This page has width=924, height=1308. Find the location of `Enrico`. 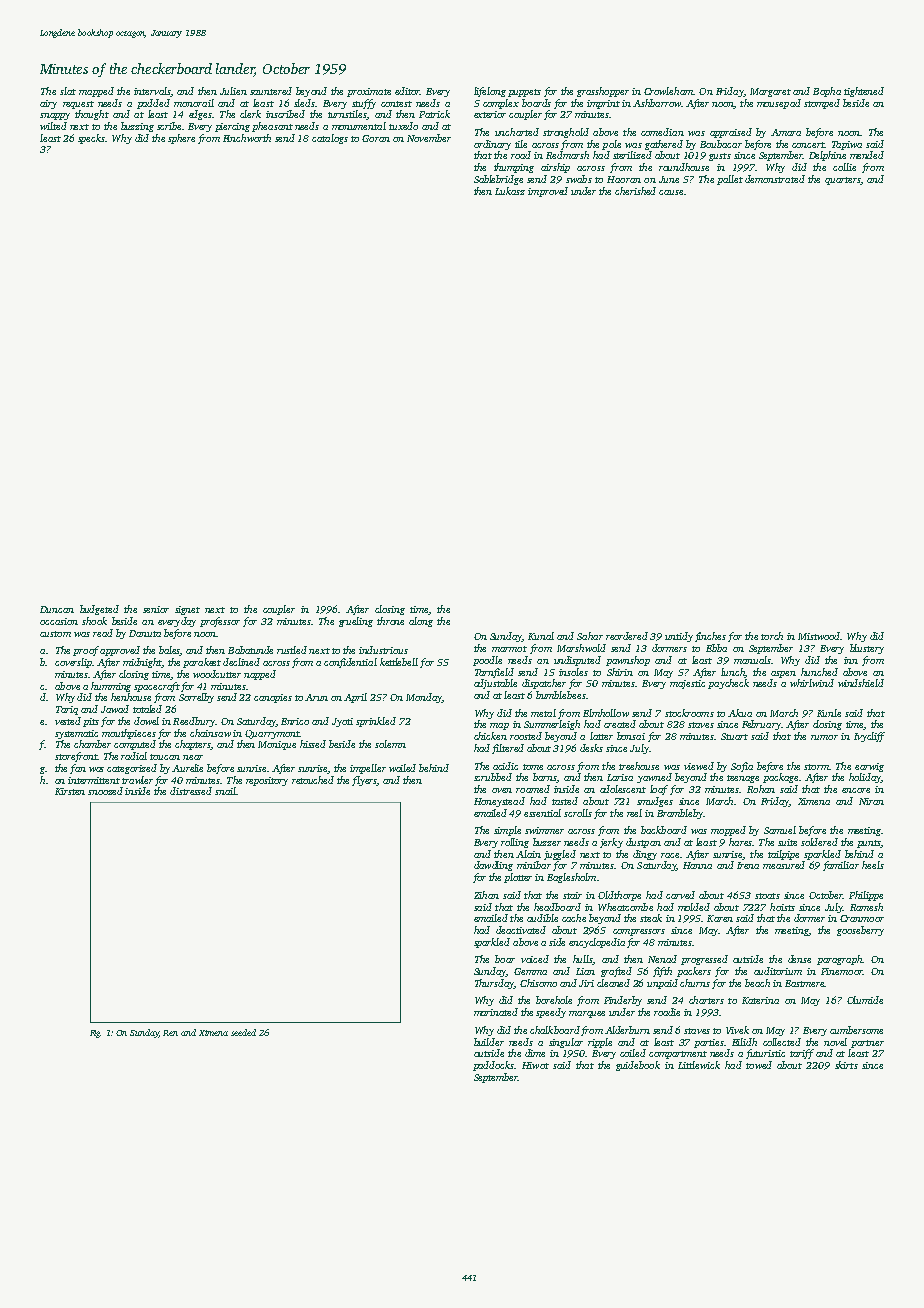

Enrico is located at coordinates (295, 721).
